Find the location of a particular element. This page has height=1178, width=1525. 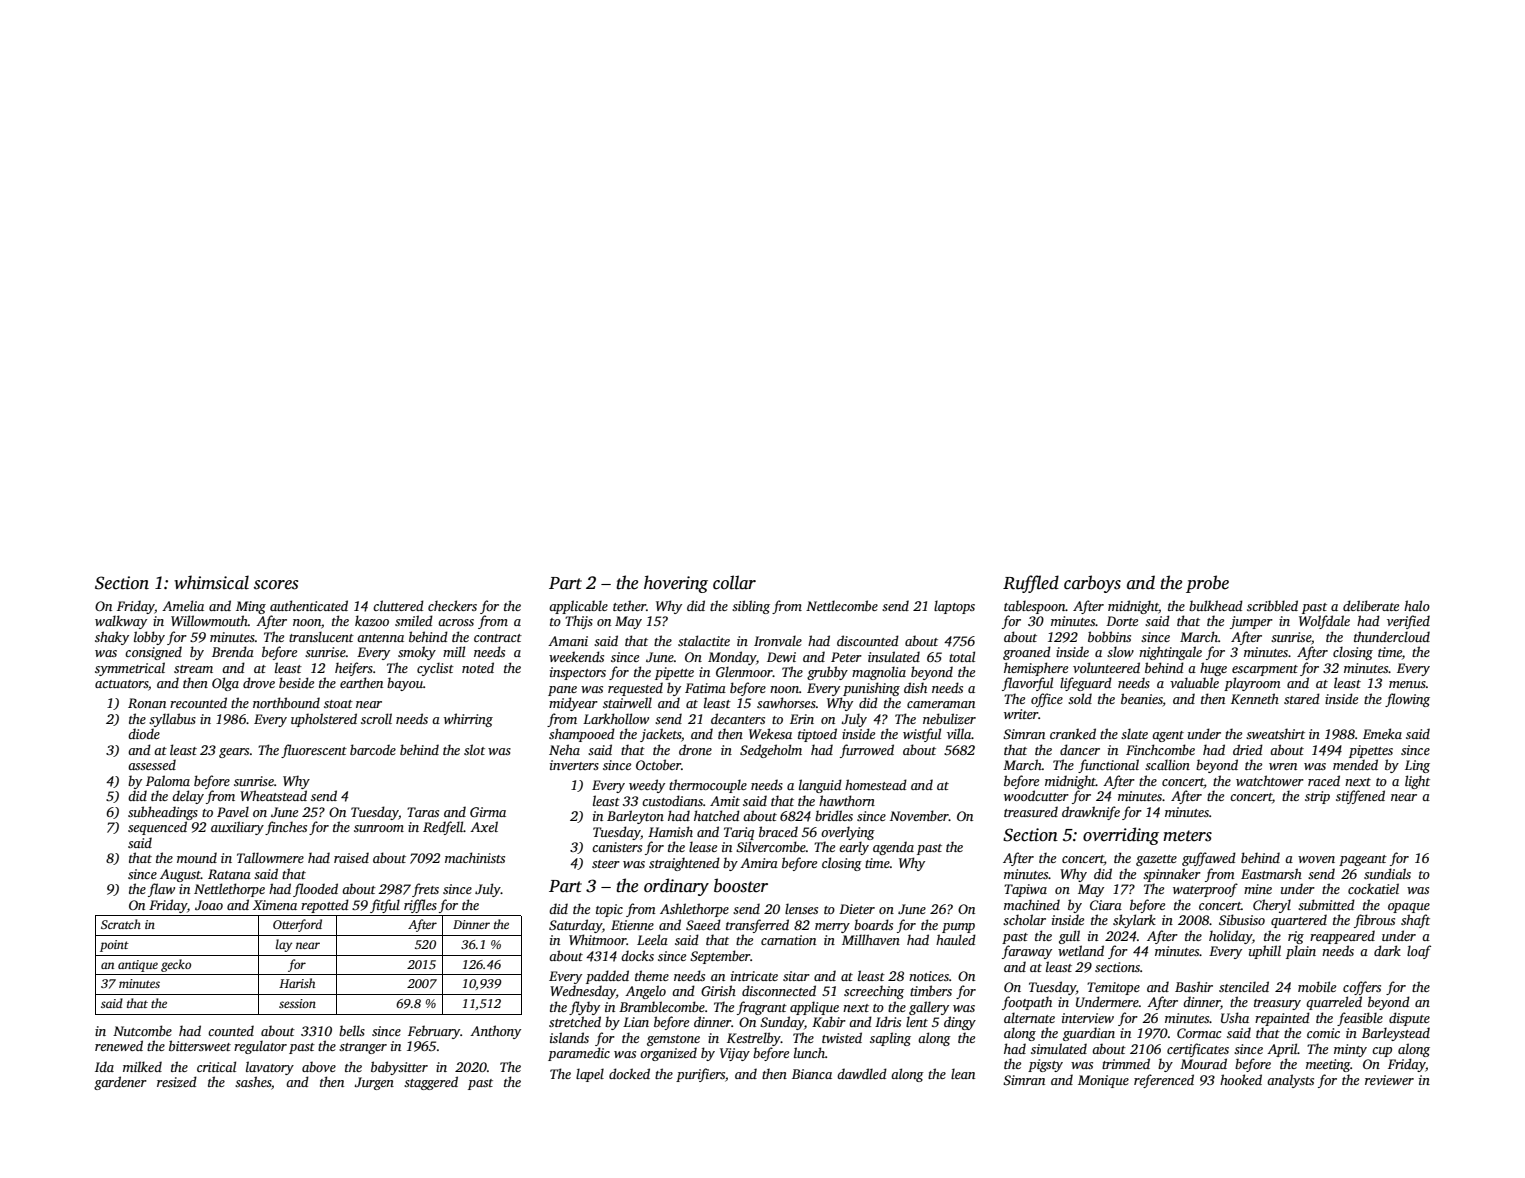

screeching is located at coordinates (874, 992).
